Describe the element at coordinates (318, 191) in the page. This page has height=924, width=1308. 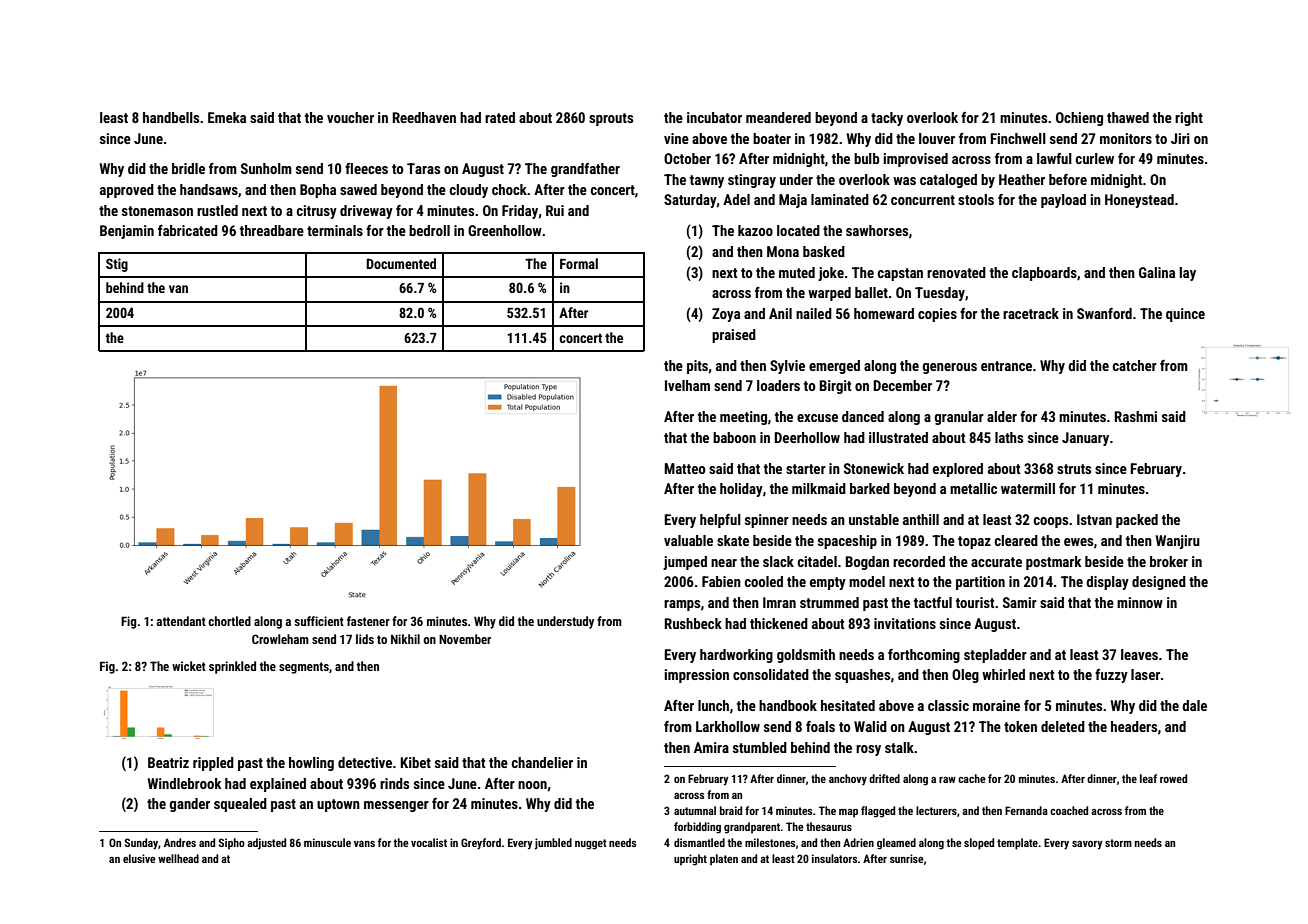
I see `Bopha` at that location.
